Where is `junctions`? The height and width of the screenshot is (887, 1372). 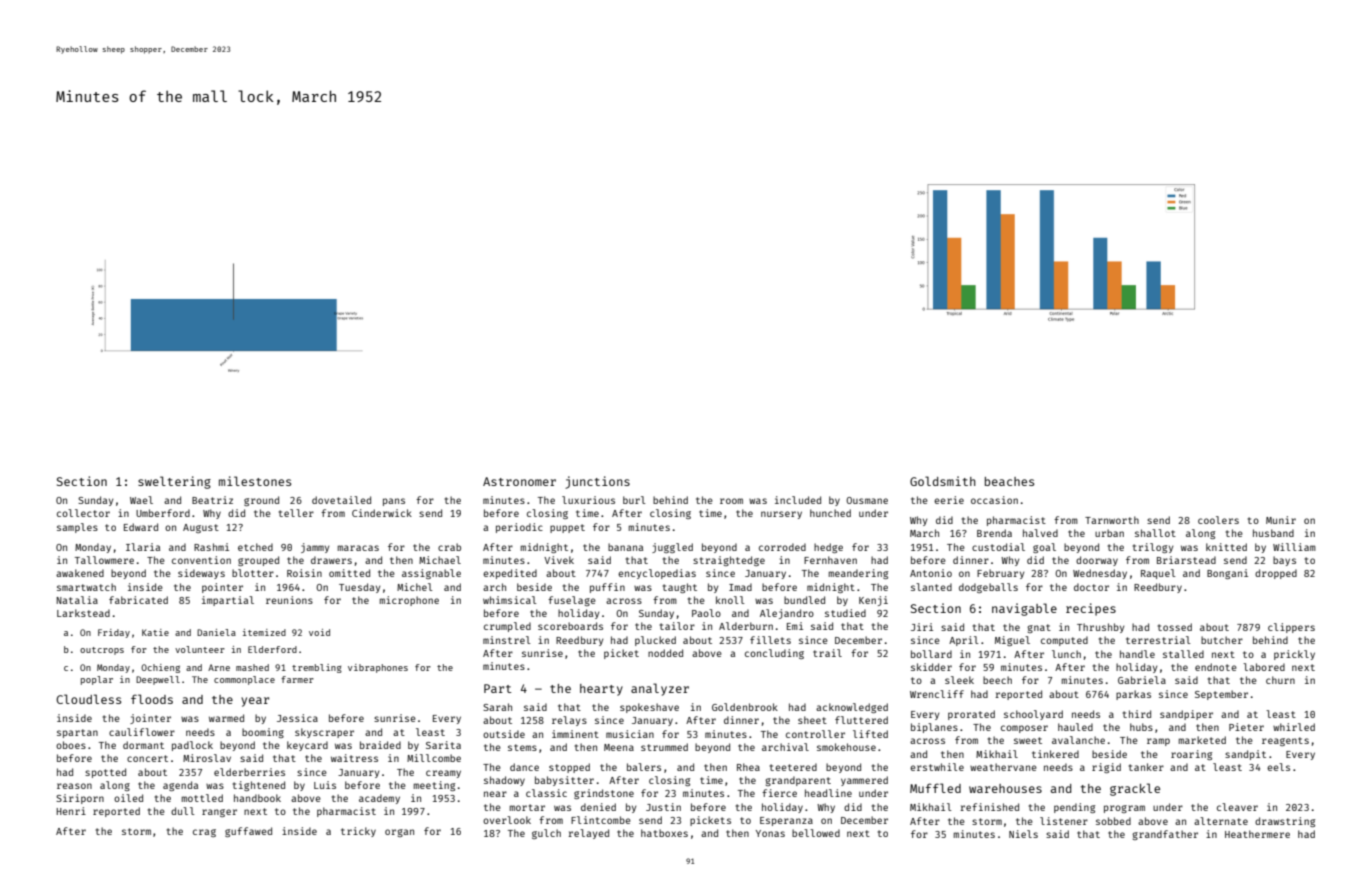
junctions is located at coordinates (597, 482).
